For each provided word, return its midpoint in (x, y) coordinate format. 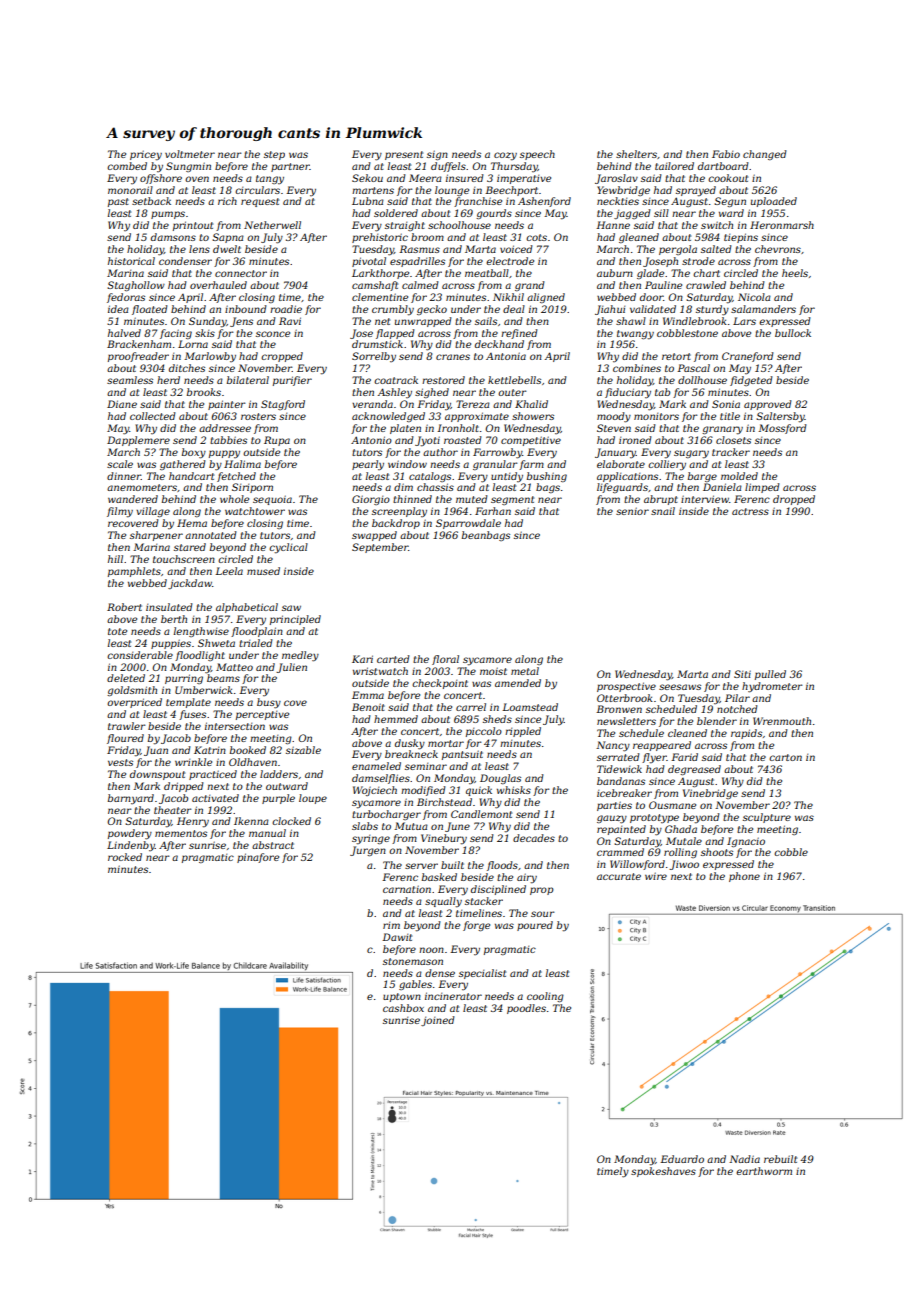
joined (437, 1021)
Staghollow (136, 286)
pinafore (258, 858)
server (421, 866)
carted (393, 659)
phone (744, 877)
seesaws (680, 687)
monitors (656, 416)
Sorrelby (374, 357)
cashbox (403, 1008)
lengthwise (201, 632)
